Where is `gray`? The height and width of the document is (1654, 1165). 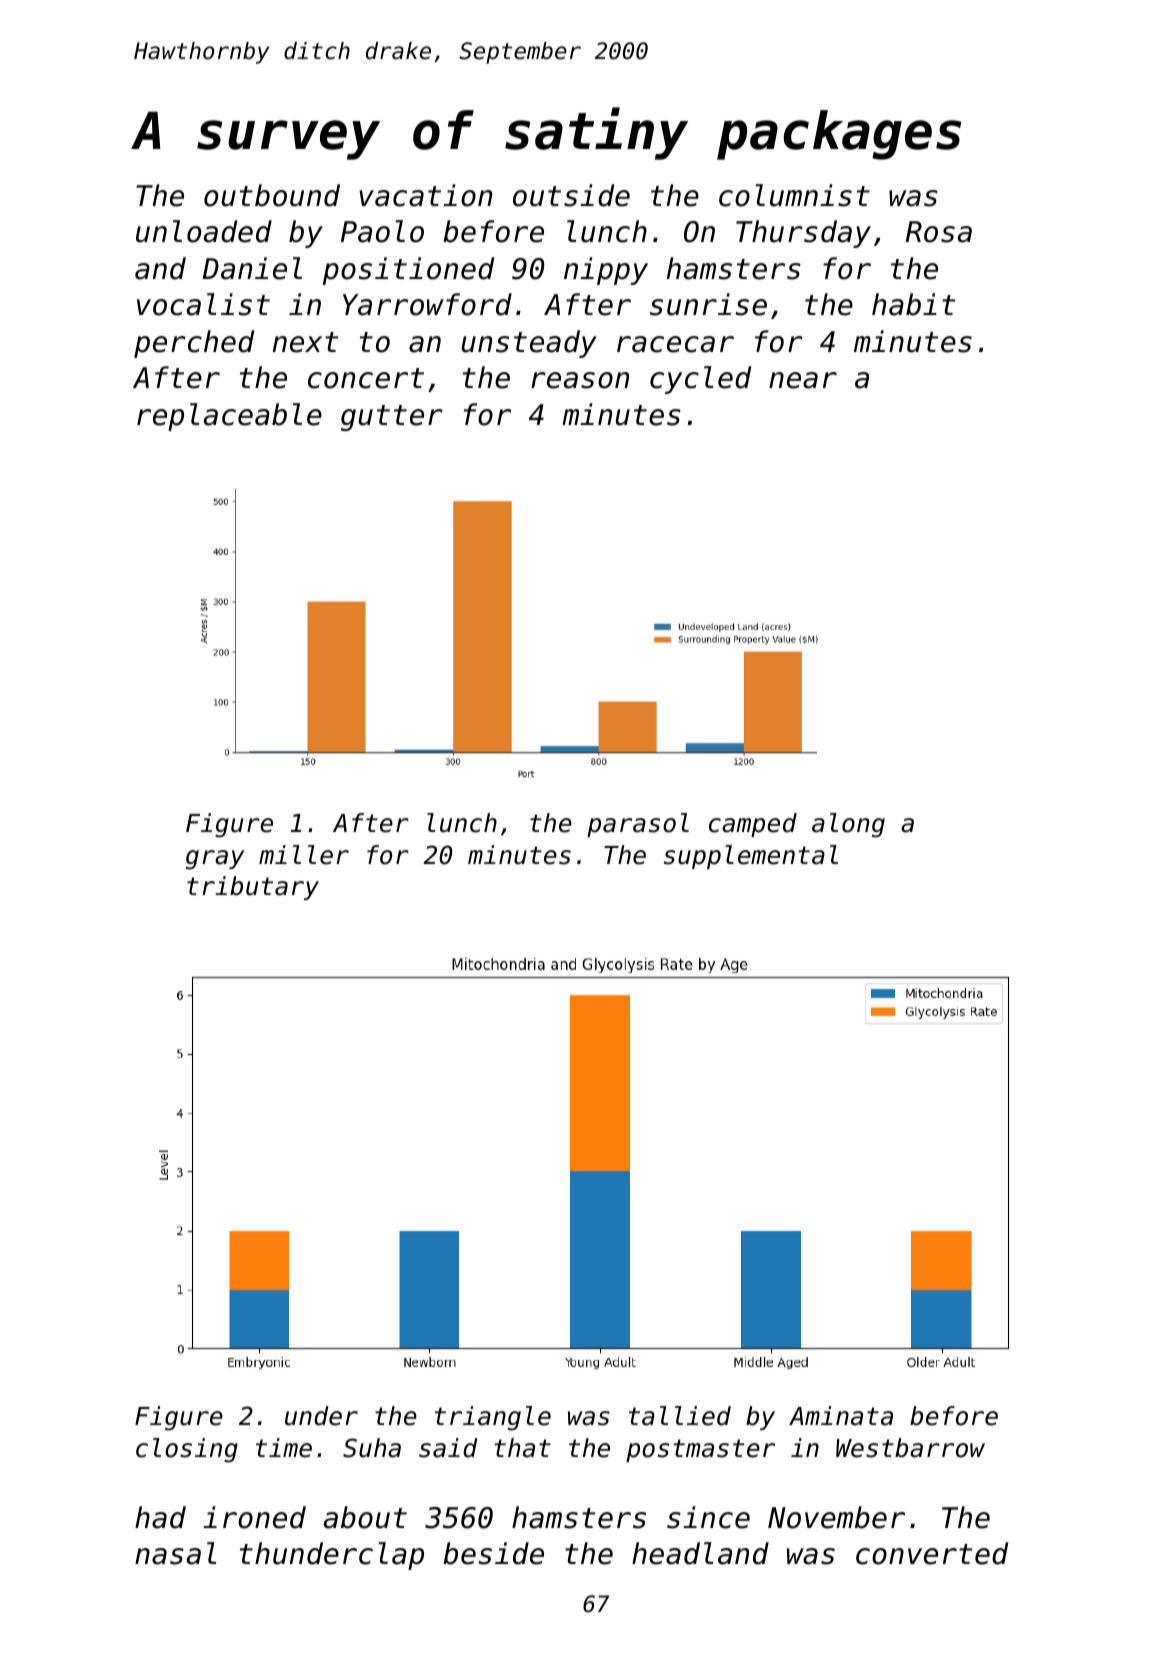
gray is located at coordinates (215, 860).
